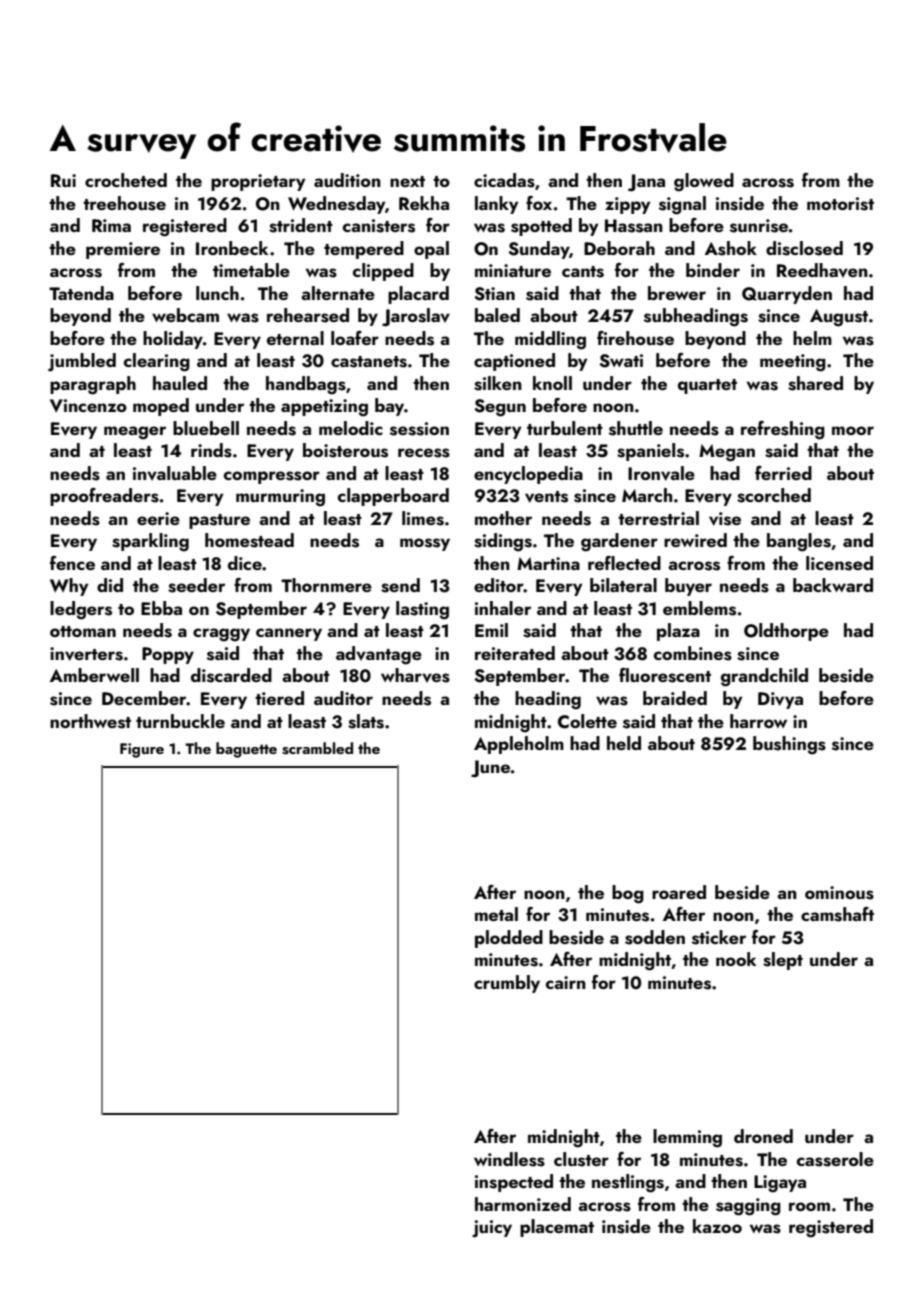 The width and height of the screenshot is (924, 1308). What do you see at coordinates (822, 270) in the screenshot?
I see `Reedhaven` at bounding box center [822, 270].
